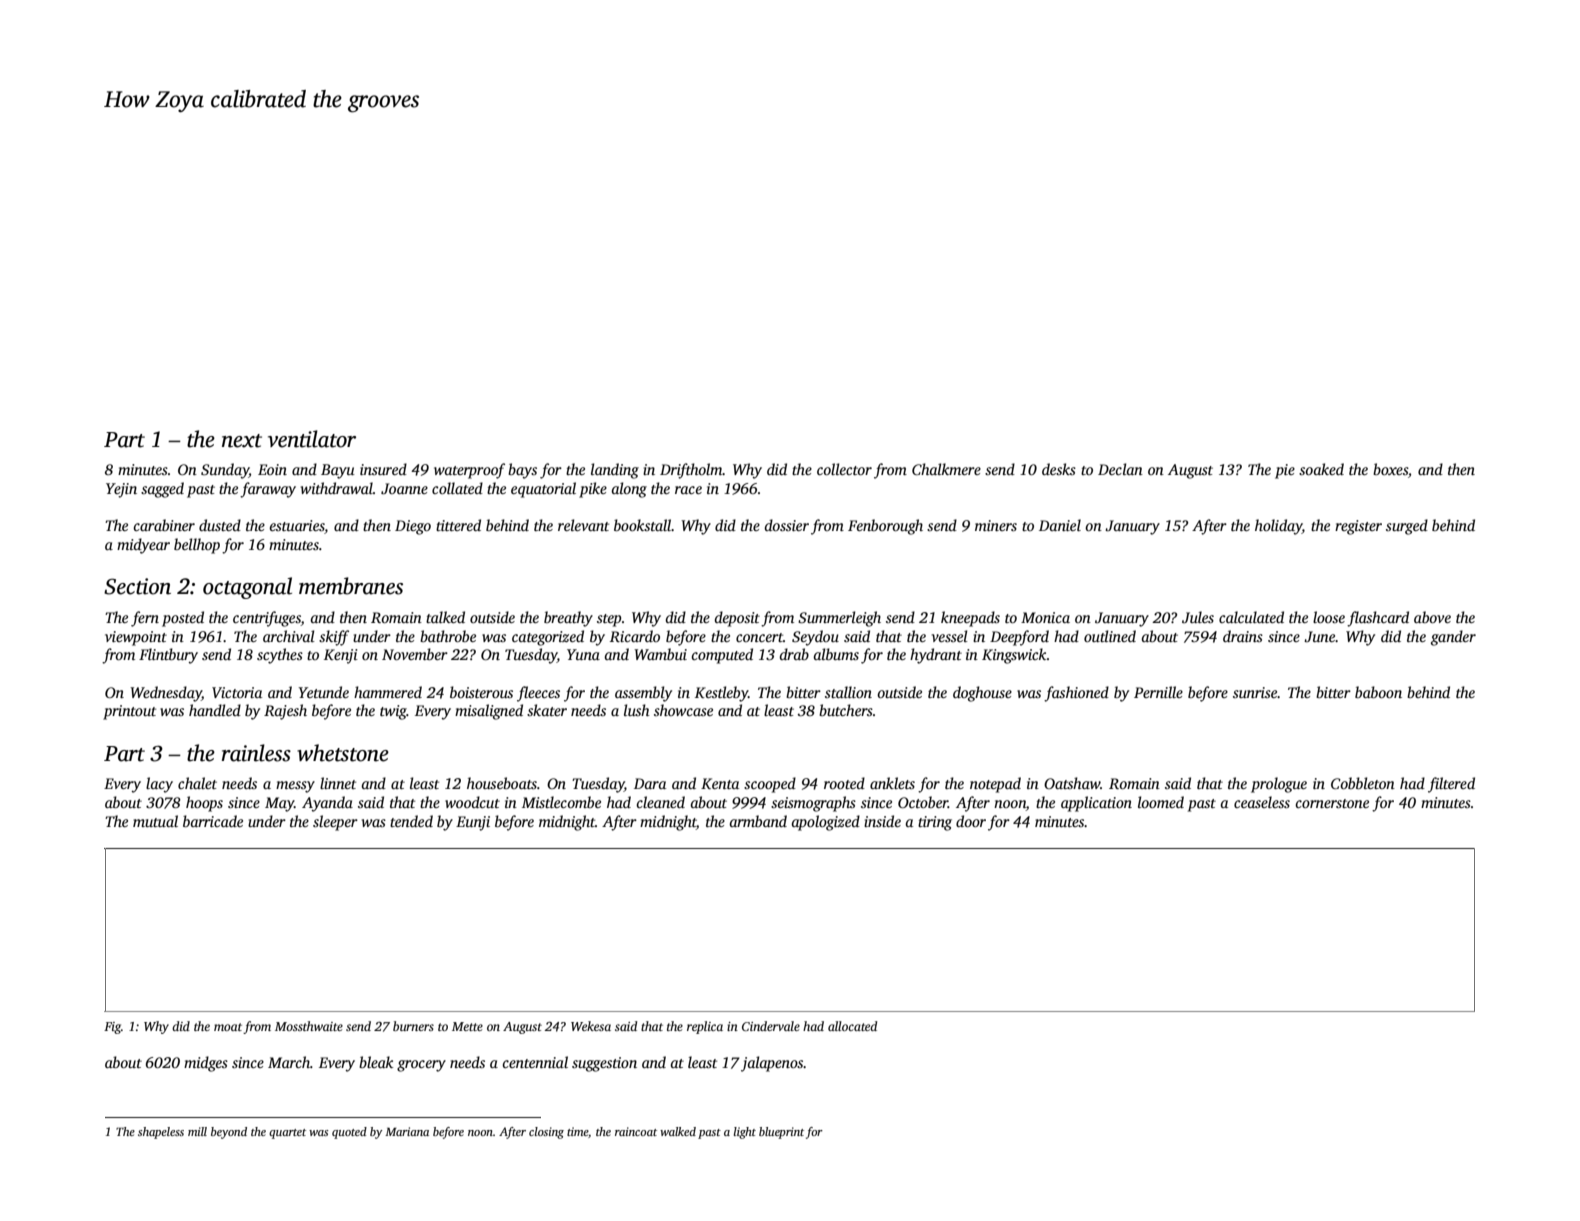  I want to click on loomed, so click(1161, 802).
